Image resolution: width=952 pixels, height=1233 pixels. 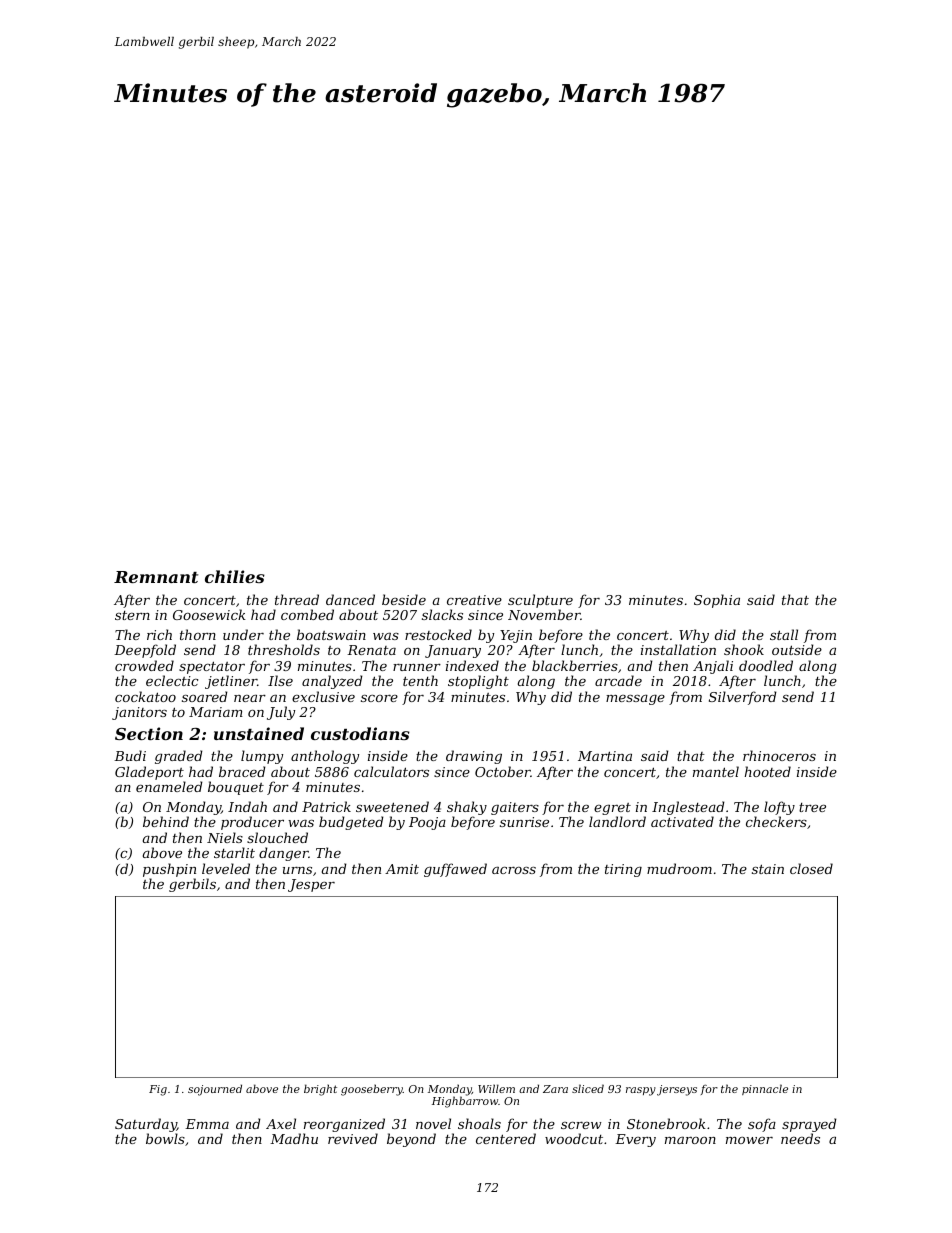 What do you see at coordinates (442, 614) in the document?
I see `slacks` at bounding box center [442, 614].
